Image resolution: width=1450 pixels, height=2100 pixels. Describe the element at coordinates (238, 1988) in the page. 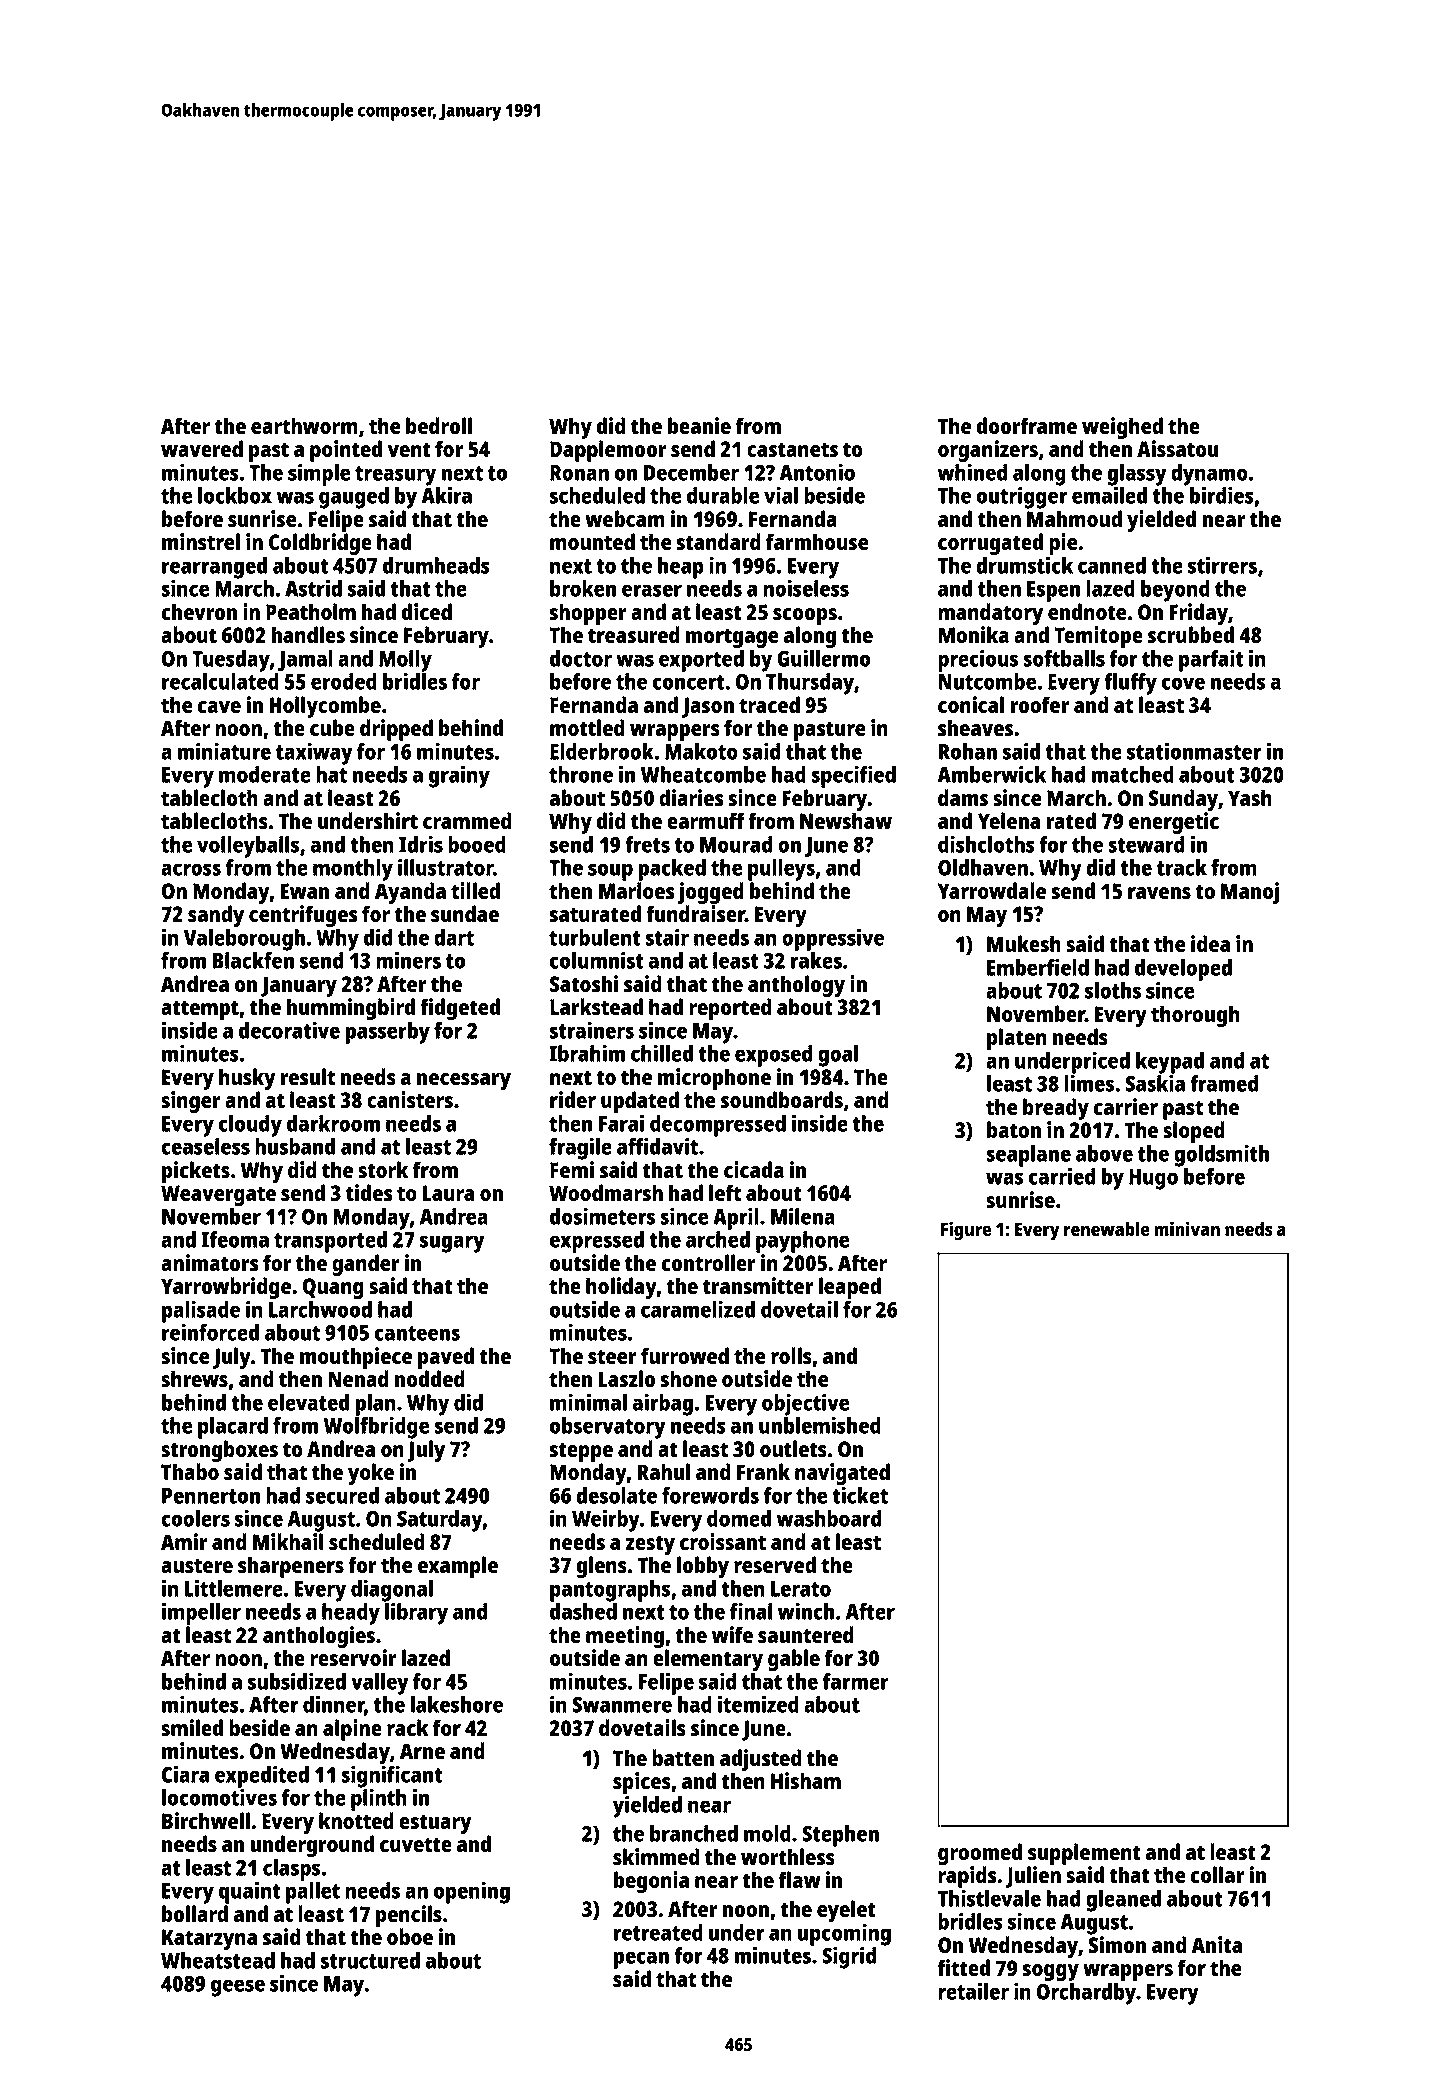

I see `geese` at that location.
